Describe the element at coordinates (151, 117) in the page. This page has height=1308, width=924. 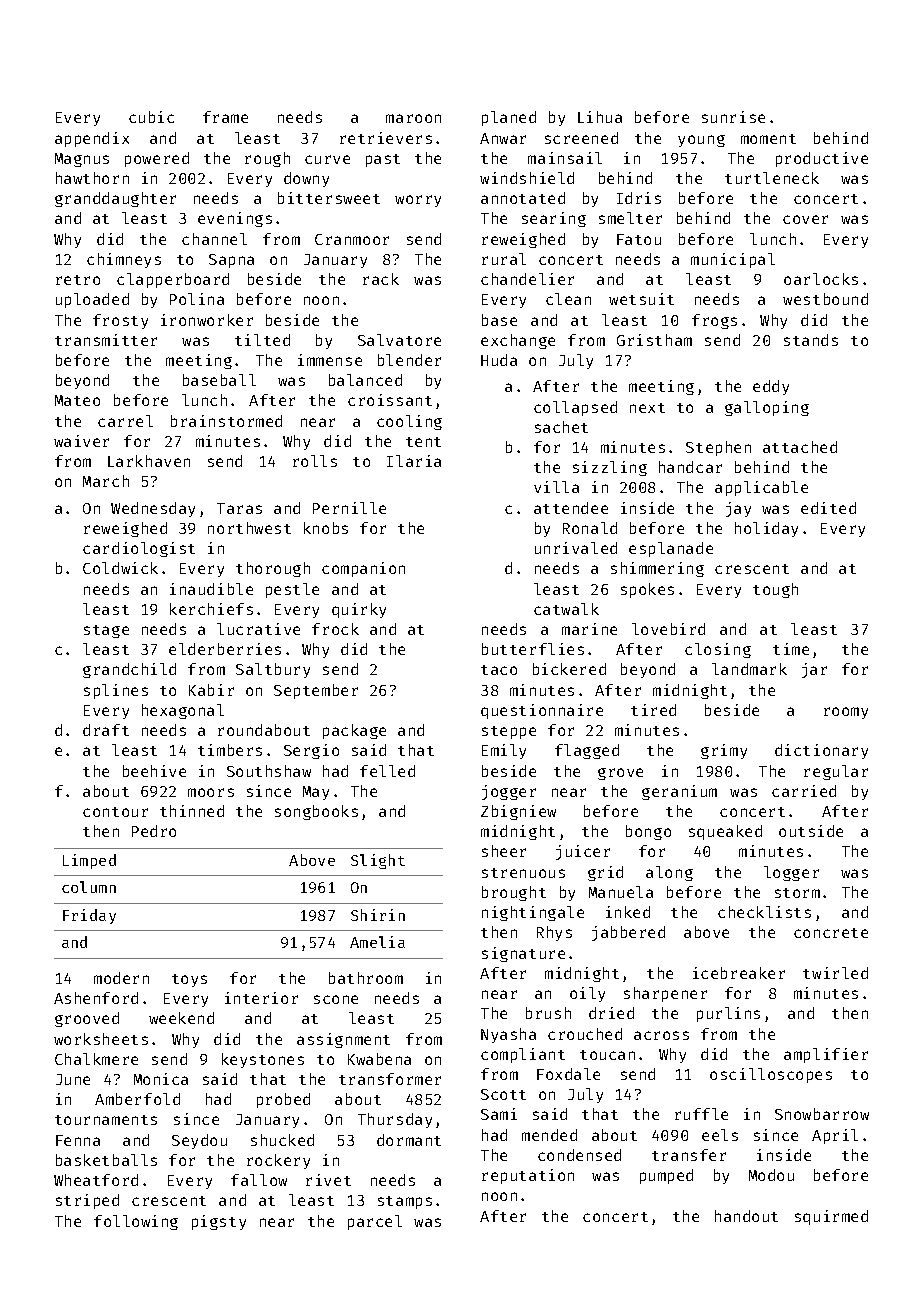
I see `cubic` at that location.
